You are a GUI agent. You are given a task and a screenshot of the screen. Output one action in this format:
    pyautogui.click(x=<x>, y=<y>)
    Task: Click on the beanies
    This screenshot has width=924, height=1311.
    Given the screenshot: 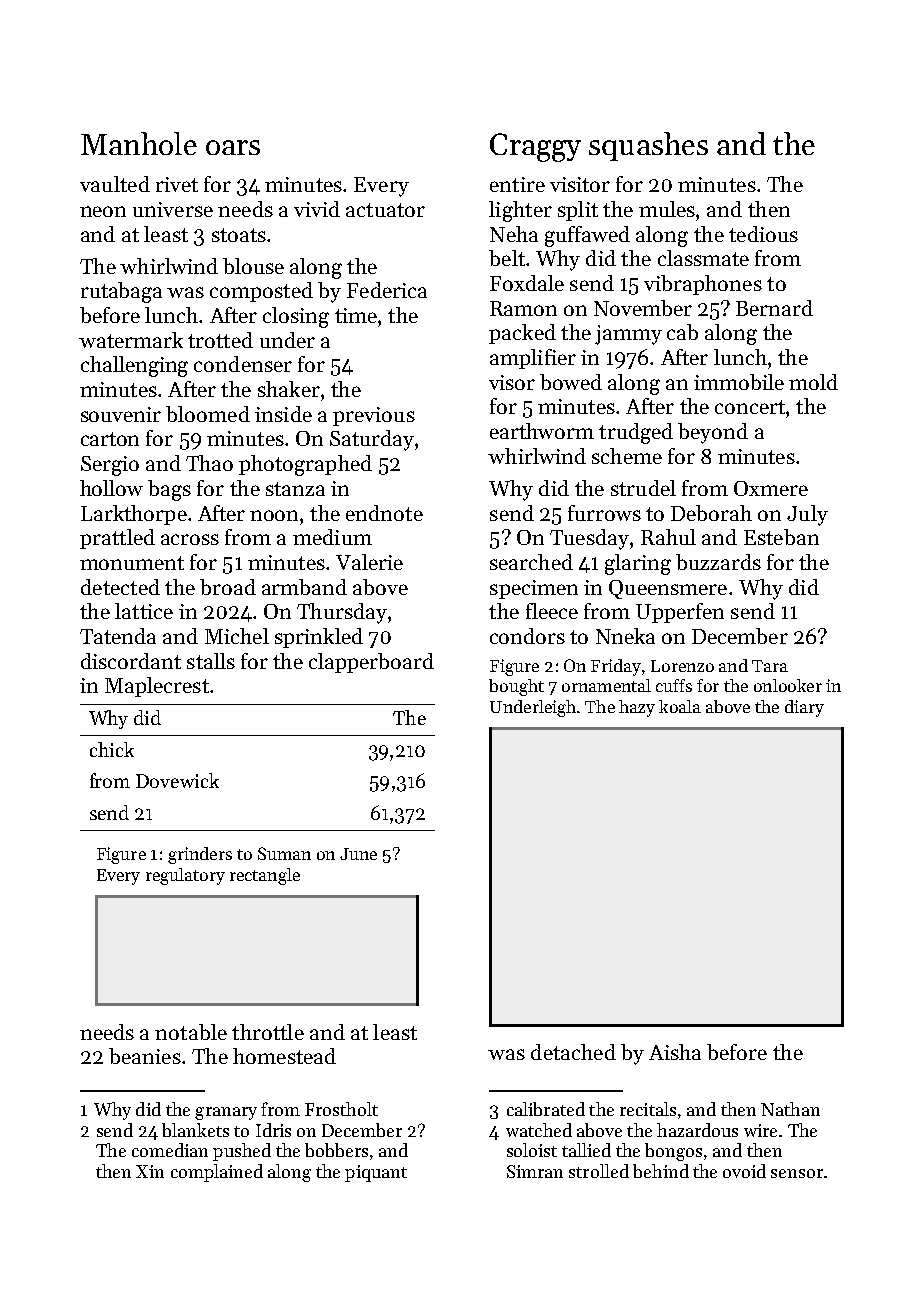 What is the action you would take?
    pyautogui.click(x=145, y=1056)
